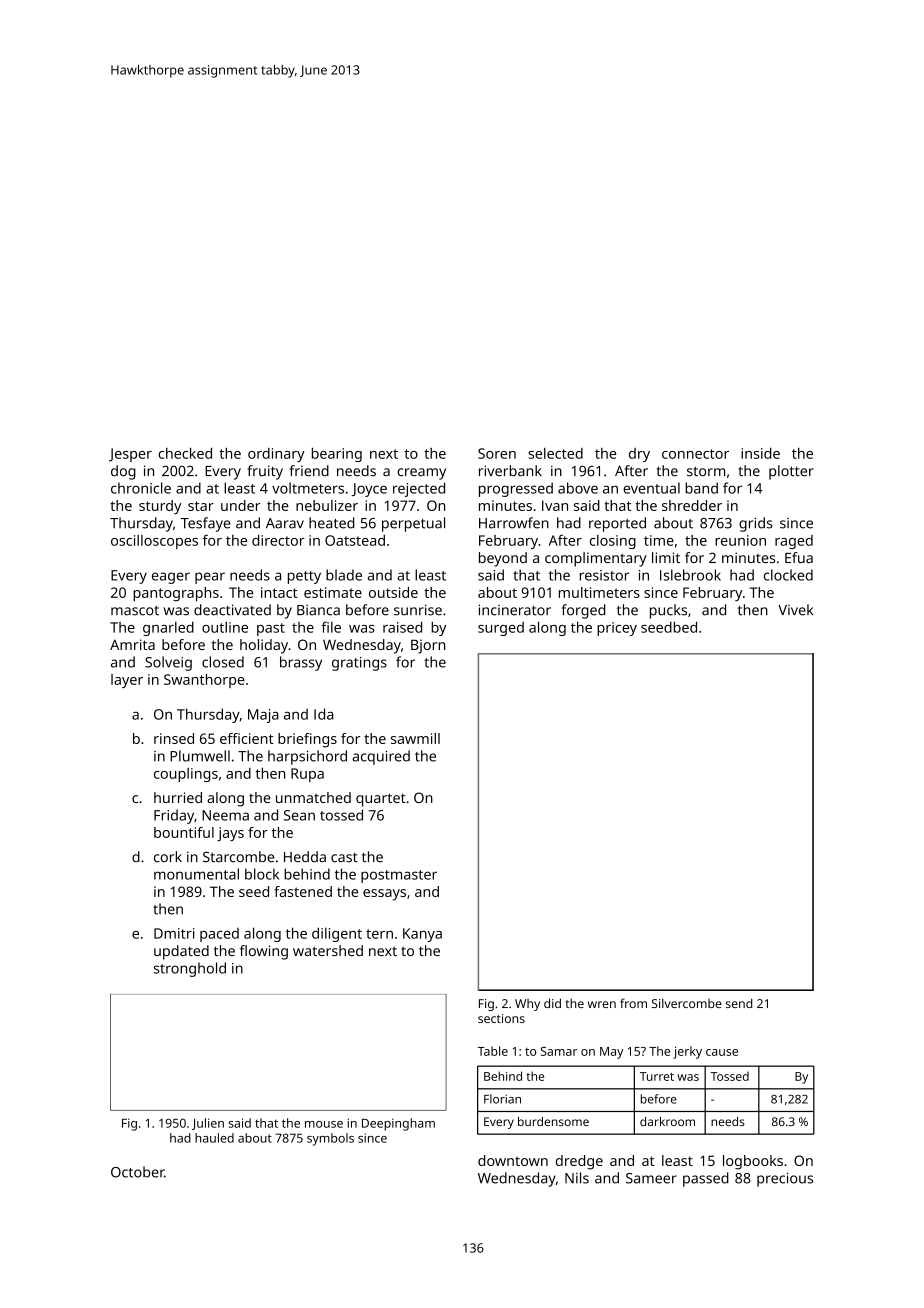  I want to click on send, so click(739, 1003).
